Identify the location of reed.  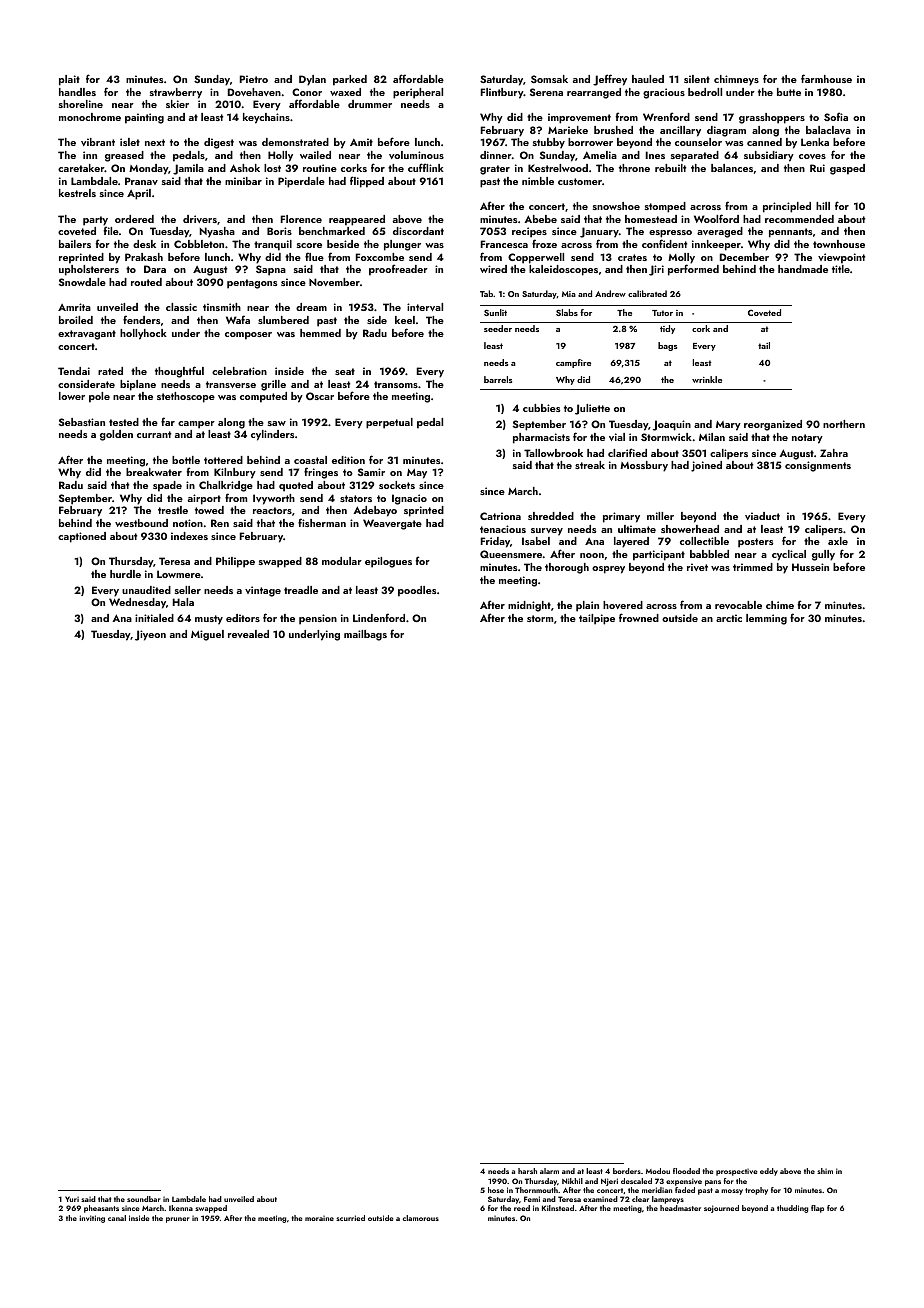
(522, 1208).
